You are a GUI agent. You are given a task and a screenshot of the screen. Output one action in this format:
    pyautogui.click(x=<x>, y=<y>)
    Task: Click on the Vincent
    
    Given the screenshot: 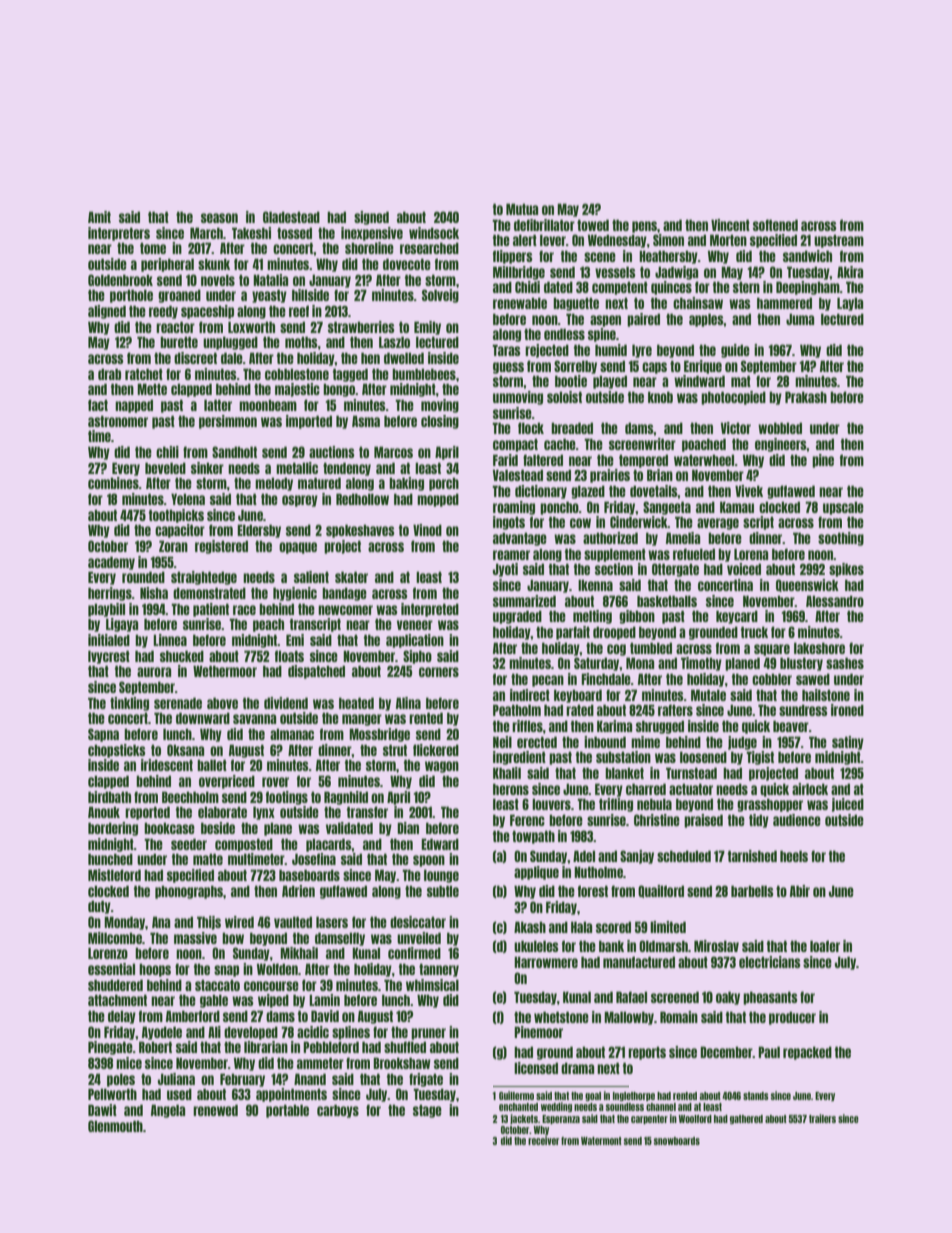 What is the action you would take?
    pyautogui.click(x=730, y=225)
